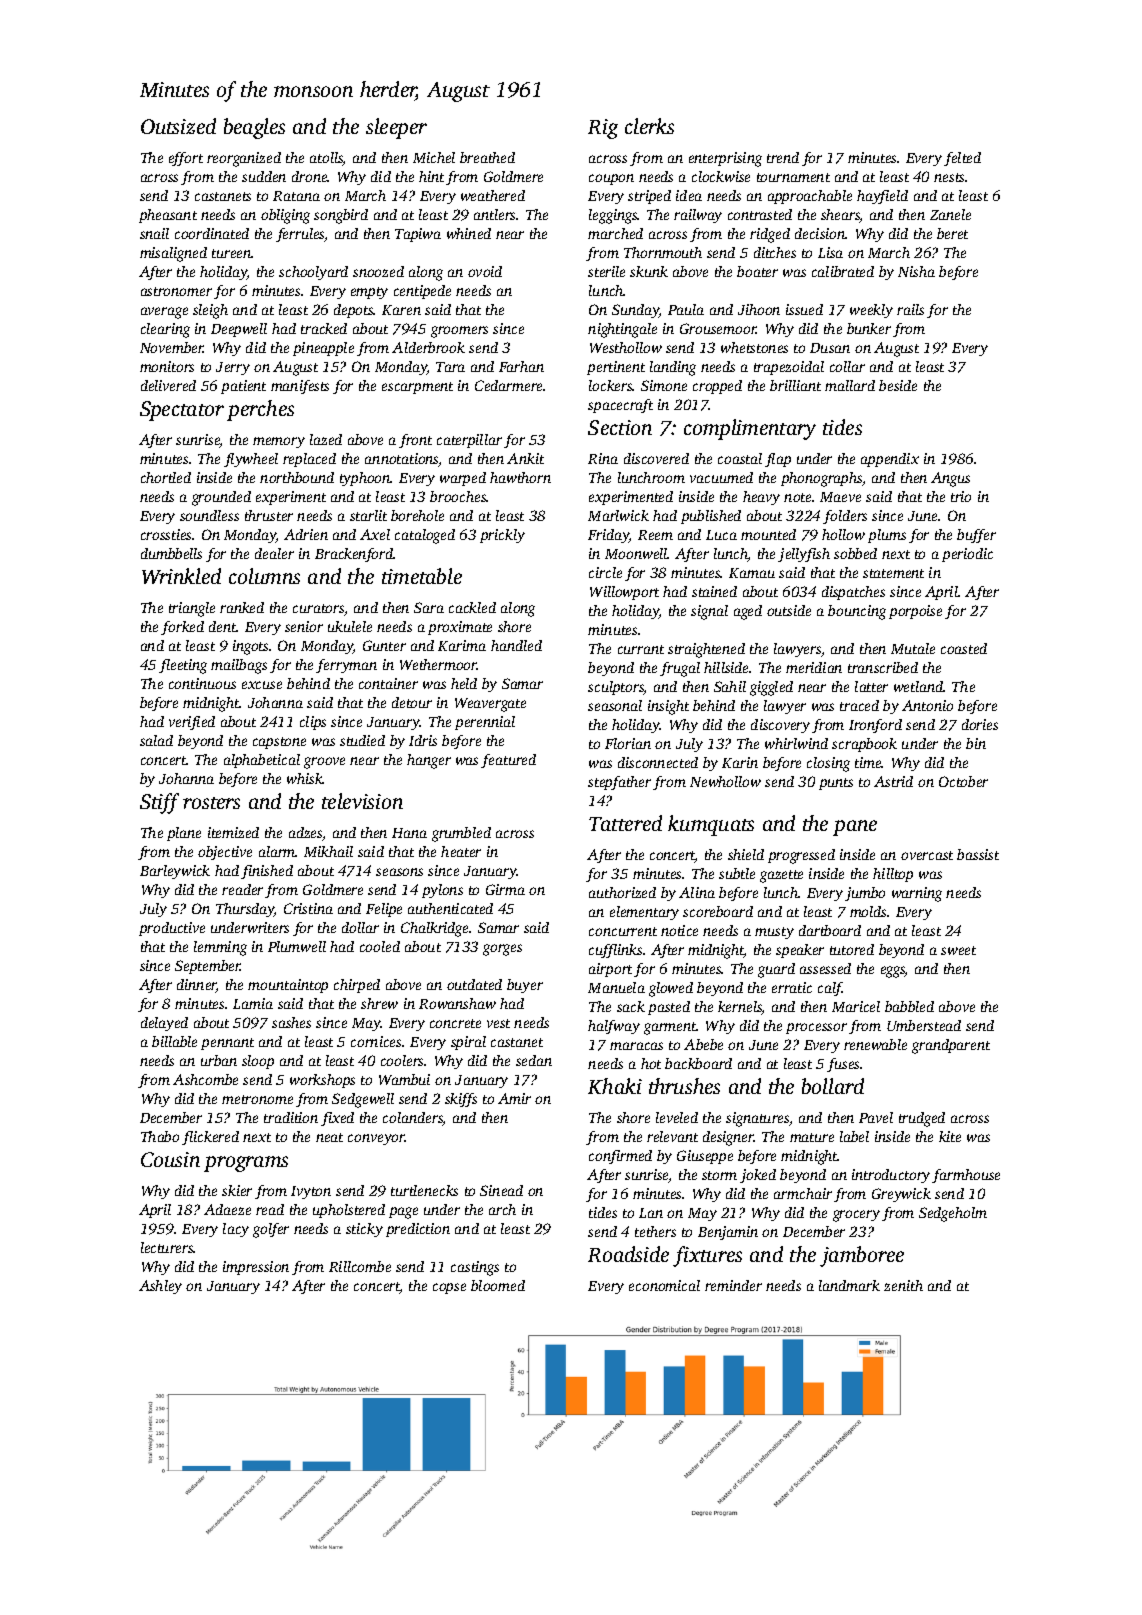 This page has height=1615, width=1142. Describe the element at coordinates (893, 781) in the page. I see `Astrid` at that location.
